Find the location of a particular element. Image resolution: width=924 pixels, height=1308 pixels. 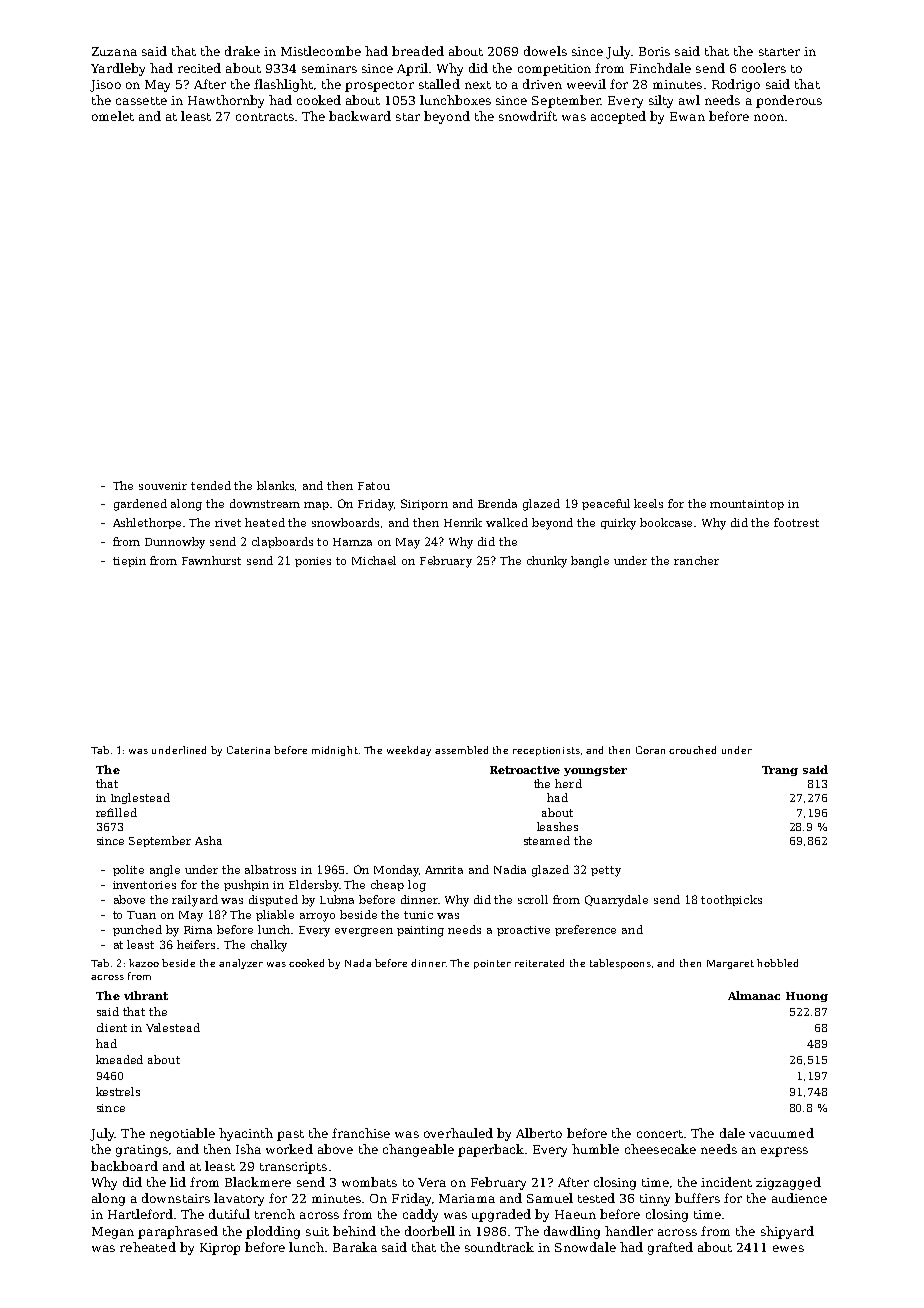

Siriporn is located at coordinates (424, 504).
